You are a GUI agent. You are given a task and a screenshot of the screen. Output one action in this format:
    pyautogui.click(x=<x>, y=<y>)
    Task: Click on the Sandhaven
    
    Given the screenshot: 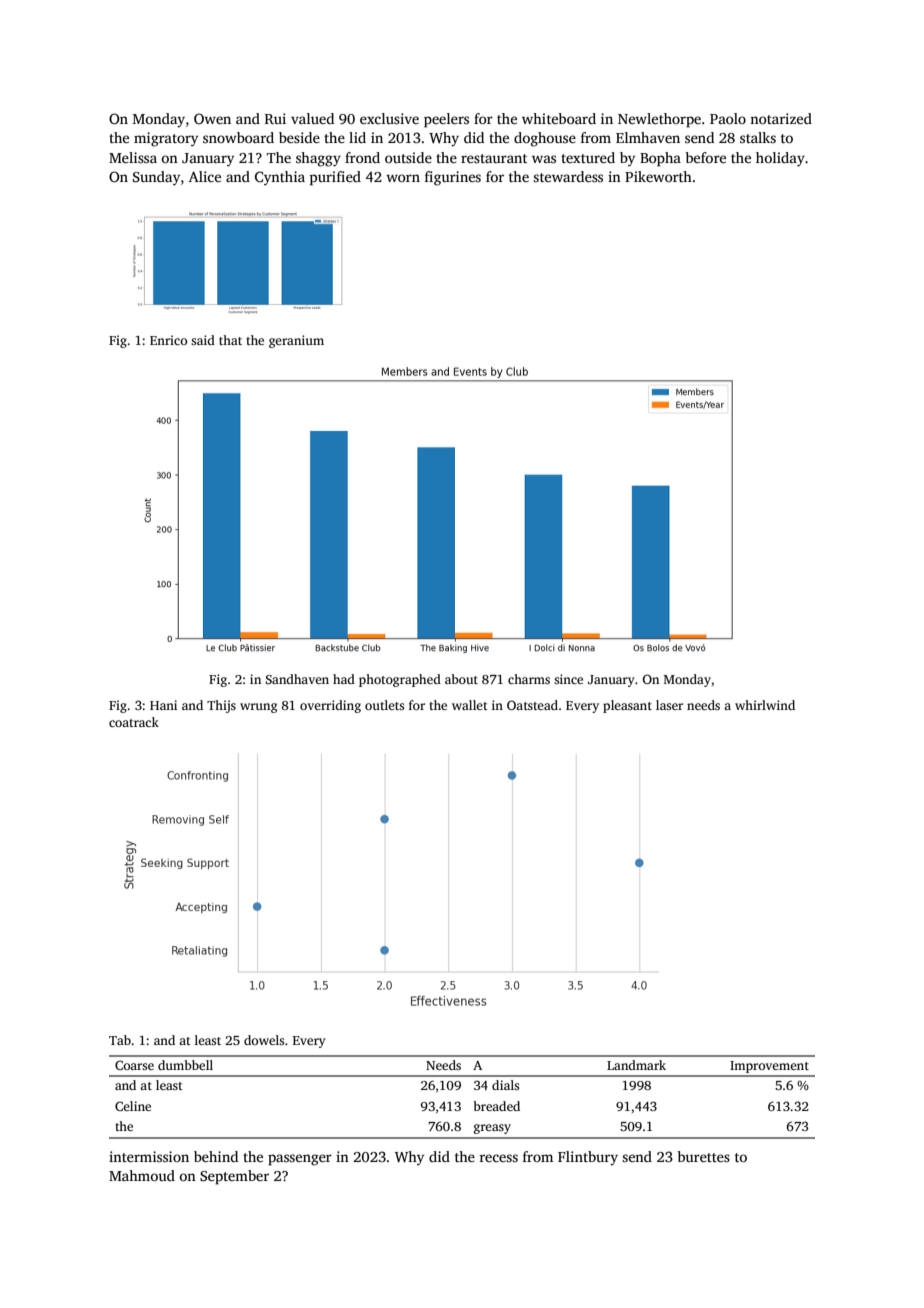 What is the action you would take?
    pyautogui.click(x=297, y=679)
